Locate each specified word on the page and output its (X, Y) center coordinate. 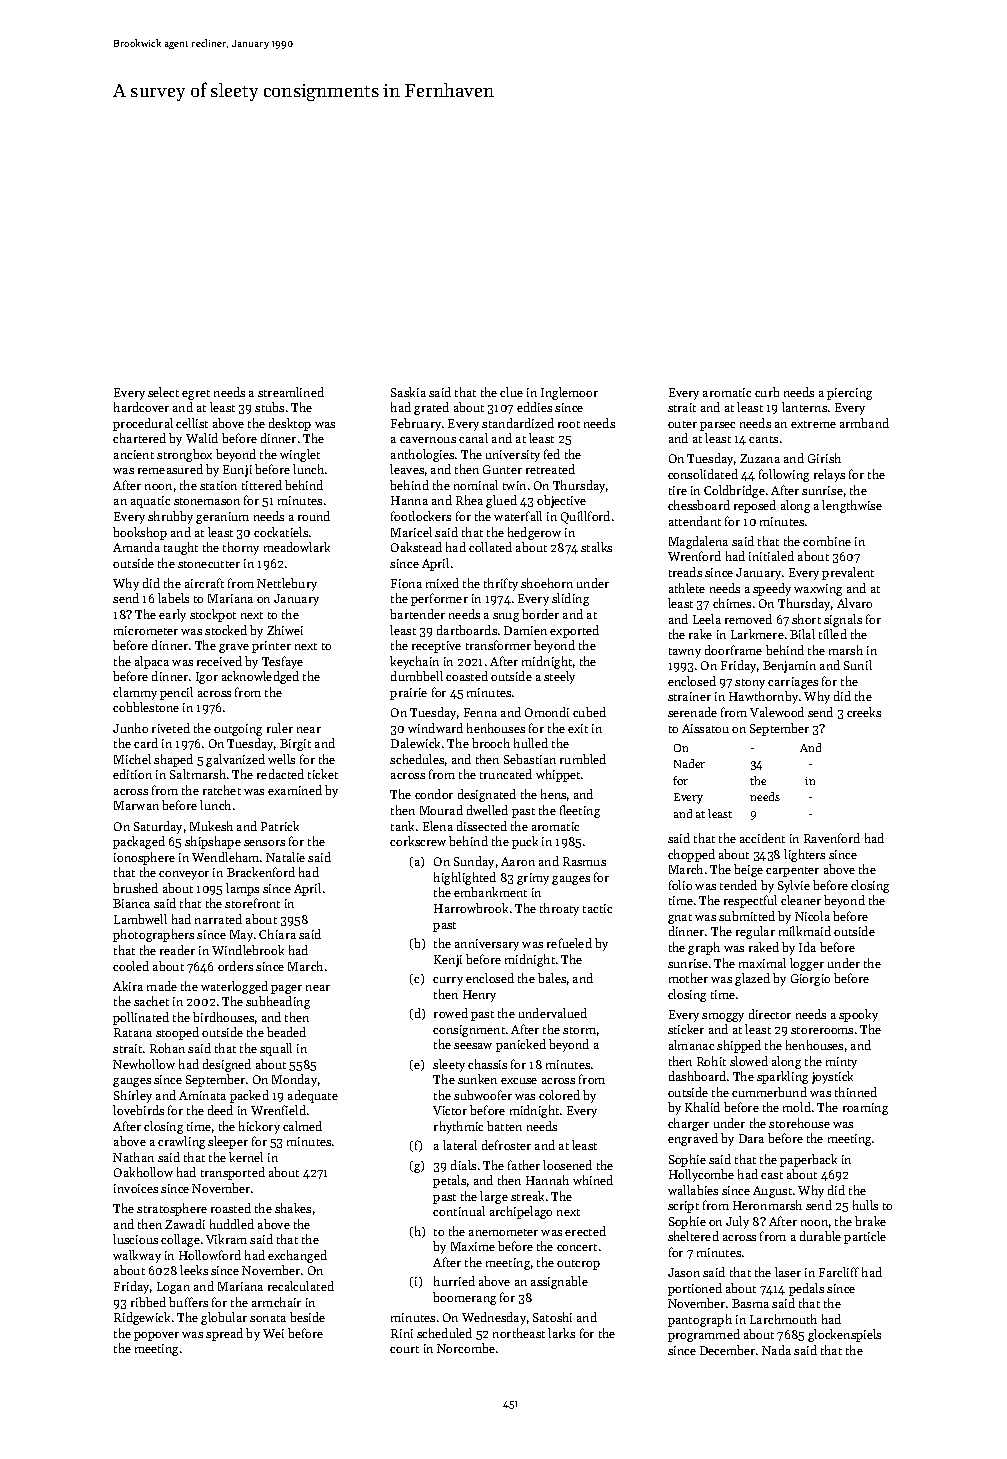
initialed (771, 556)
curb (767, 392)
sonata (268, 1318)
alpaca (152, 662)
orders (235, 966)
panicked (521, 1045)
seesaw (473, 1046)
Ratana (133, 1032)
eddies (534, 407)
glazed (752, 979)
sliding (570, 599)
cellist (192, 423)
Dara (751, 1138)
